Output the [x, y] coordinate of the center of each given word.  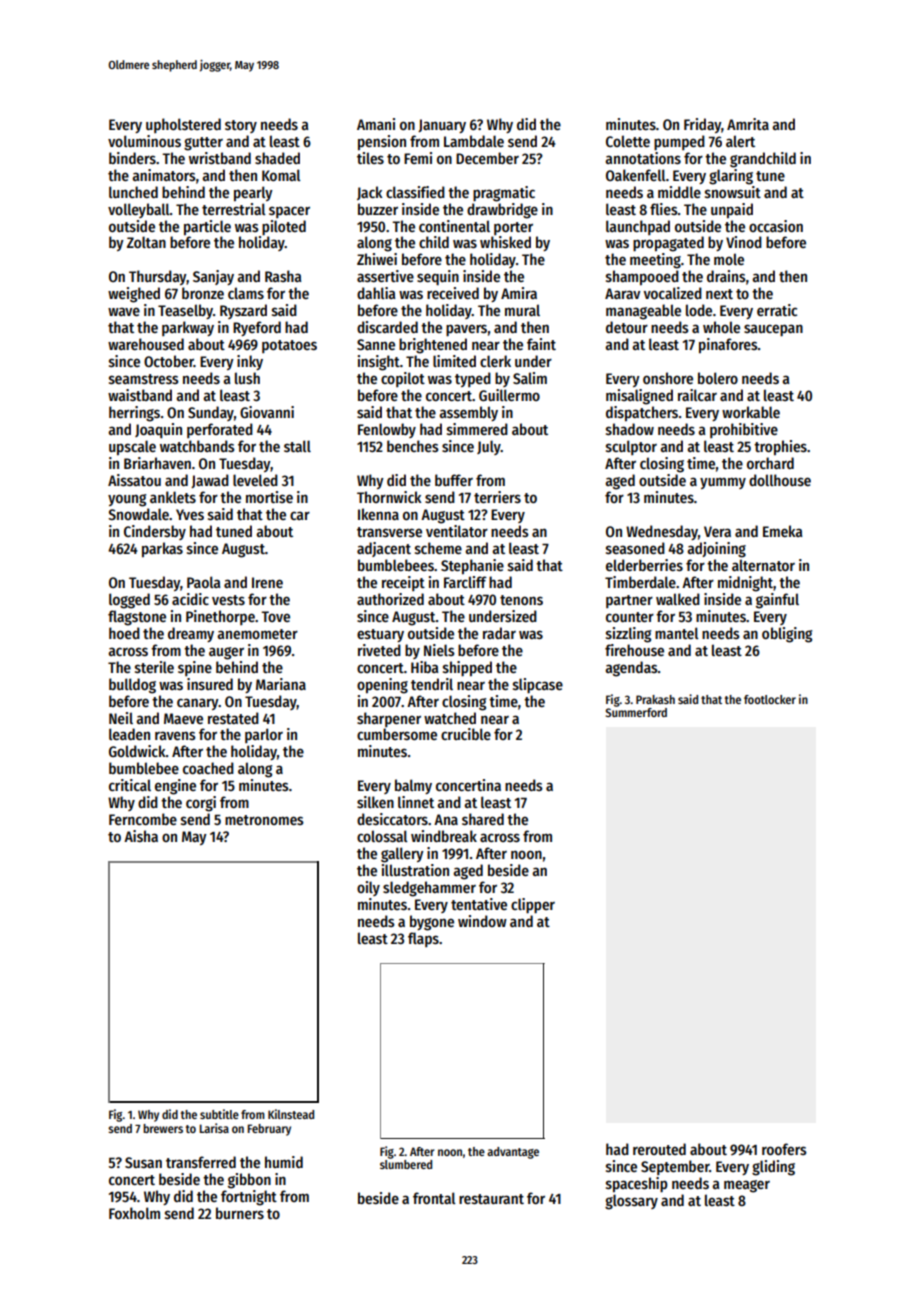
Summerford [636, 712]
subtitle [219, 1114]
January [442, 126]
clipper [533, 906]
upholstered [183, 125]
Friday [702, 125]
